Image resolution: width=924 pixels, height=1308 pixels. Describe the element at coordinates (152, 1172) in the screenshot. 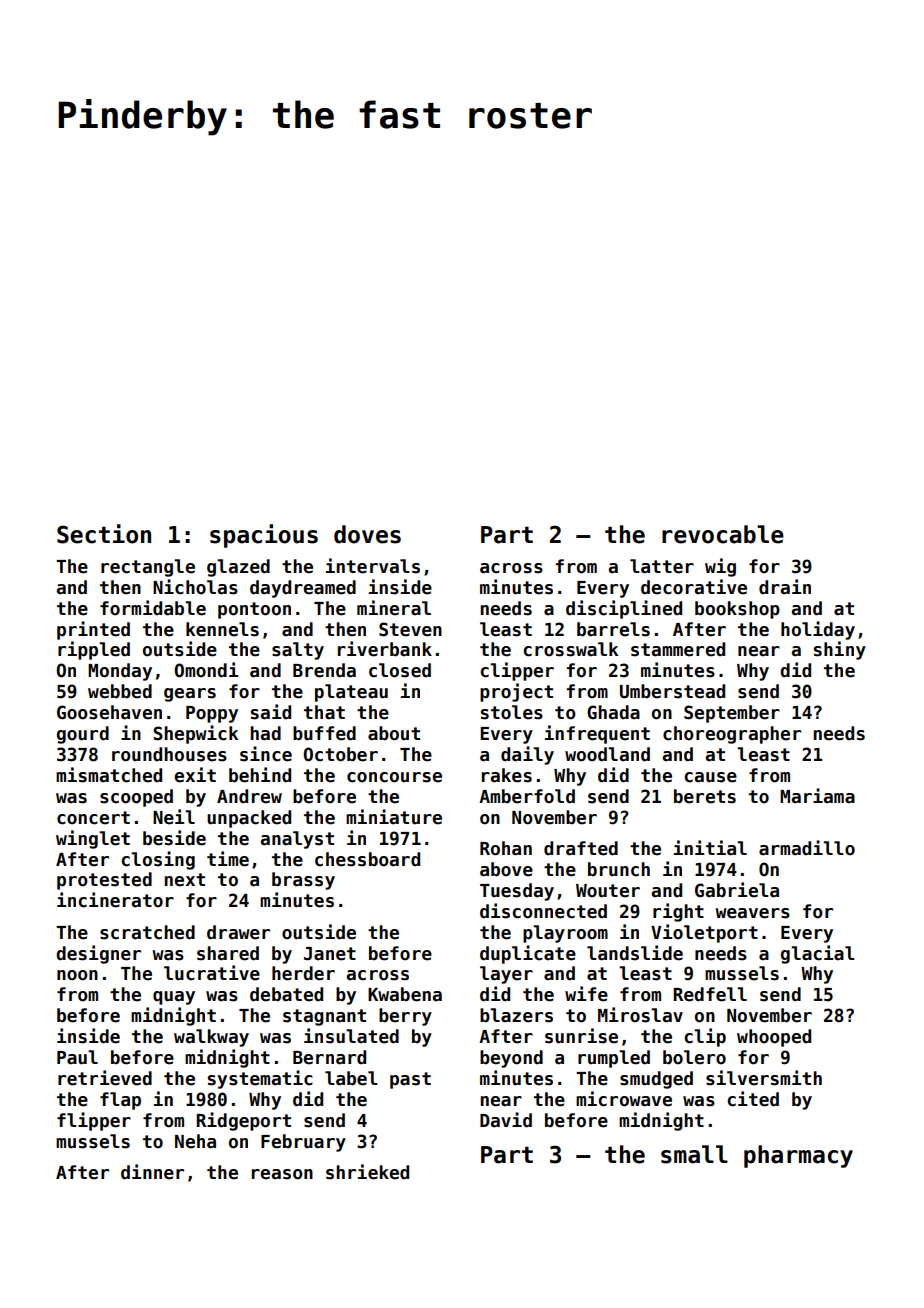

I see `dinner` at that location.
